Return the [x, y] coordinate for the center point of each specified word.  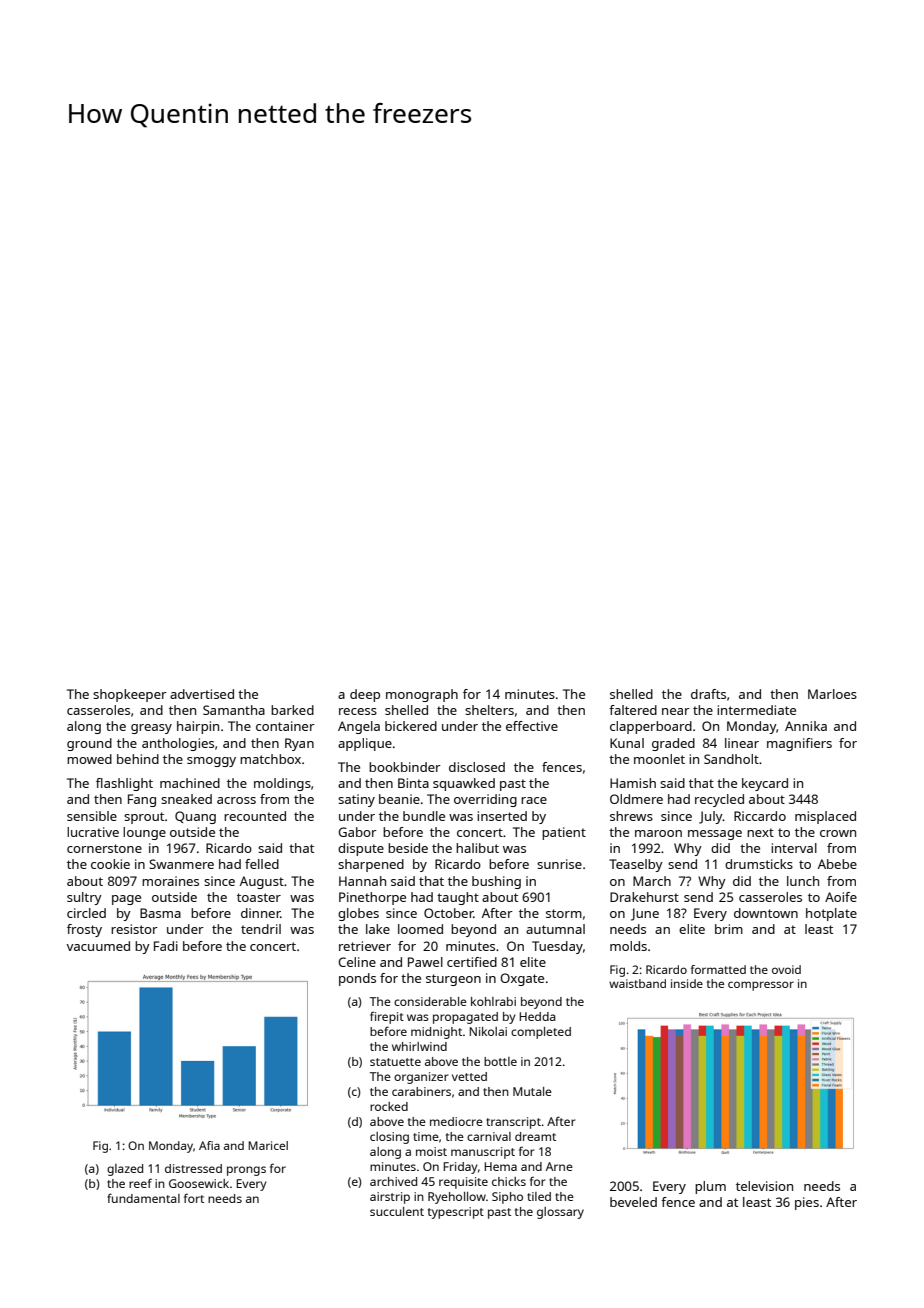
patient [564, 833]
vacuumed [98, 946]
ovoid [786, 969]
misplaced [825, 817]
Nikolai [488, 1031]
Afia [209, 1145]
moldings [282, 784]
